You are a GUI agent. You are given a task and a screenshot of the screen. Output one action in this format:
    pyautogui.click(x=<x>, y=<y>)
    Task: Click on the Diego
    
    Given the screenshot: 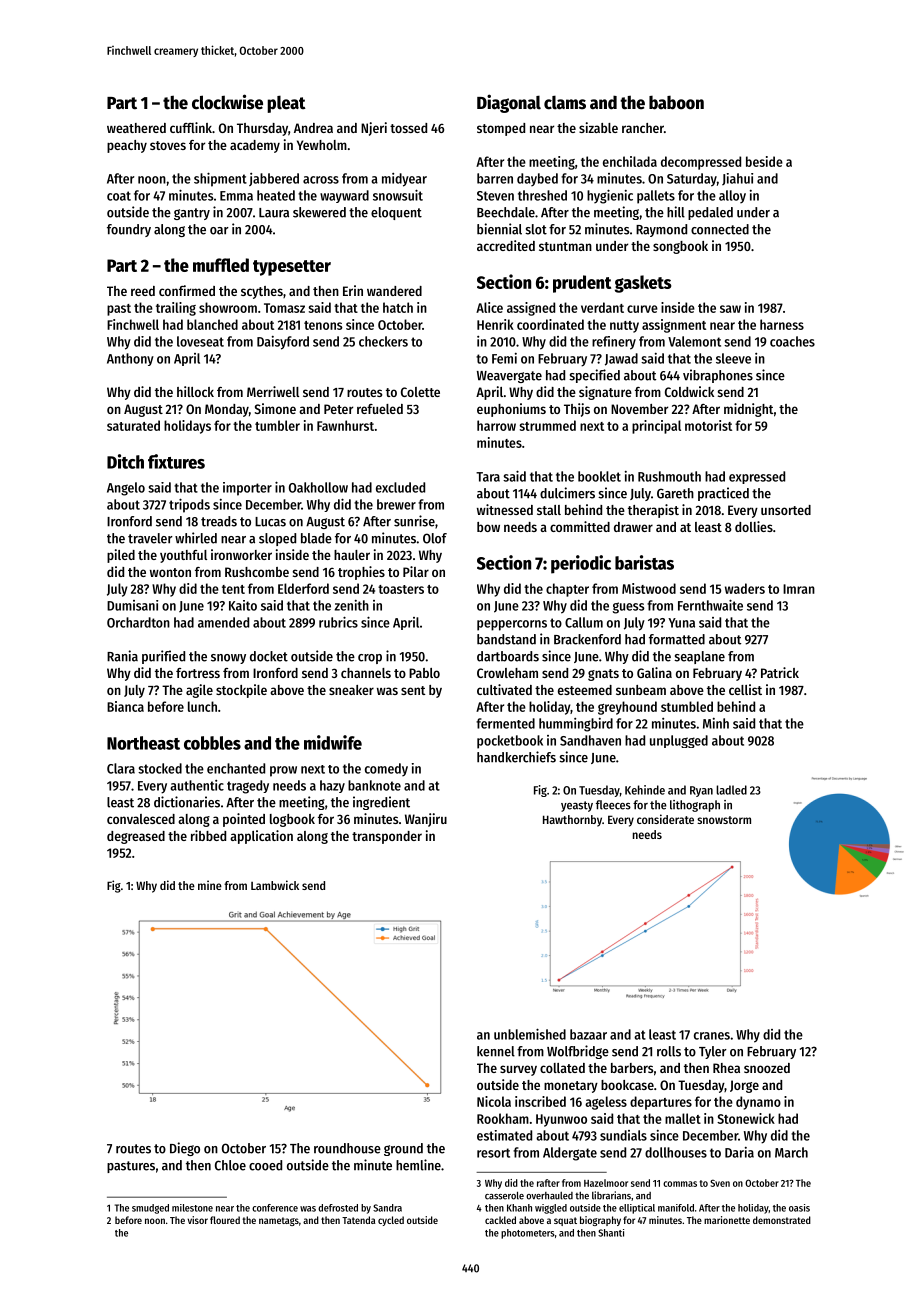 What is the action you would take?
    pyautogui.click(x=185, y=1149)
